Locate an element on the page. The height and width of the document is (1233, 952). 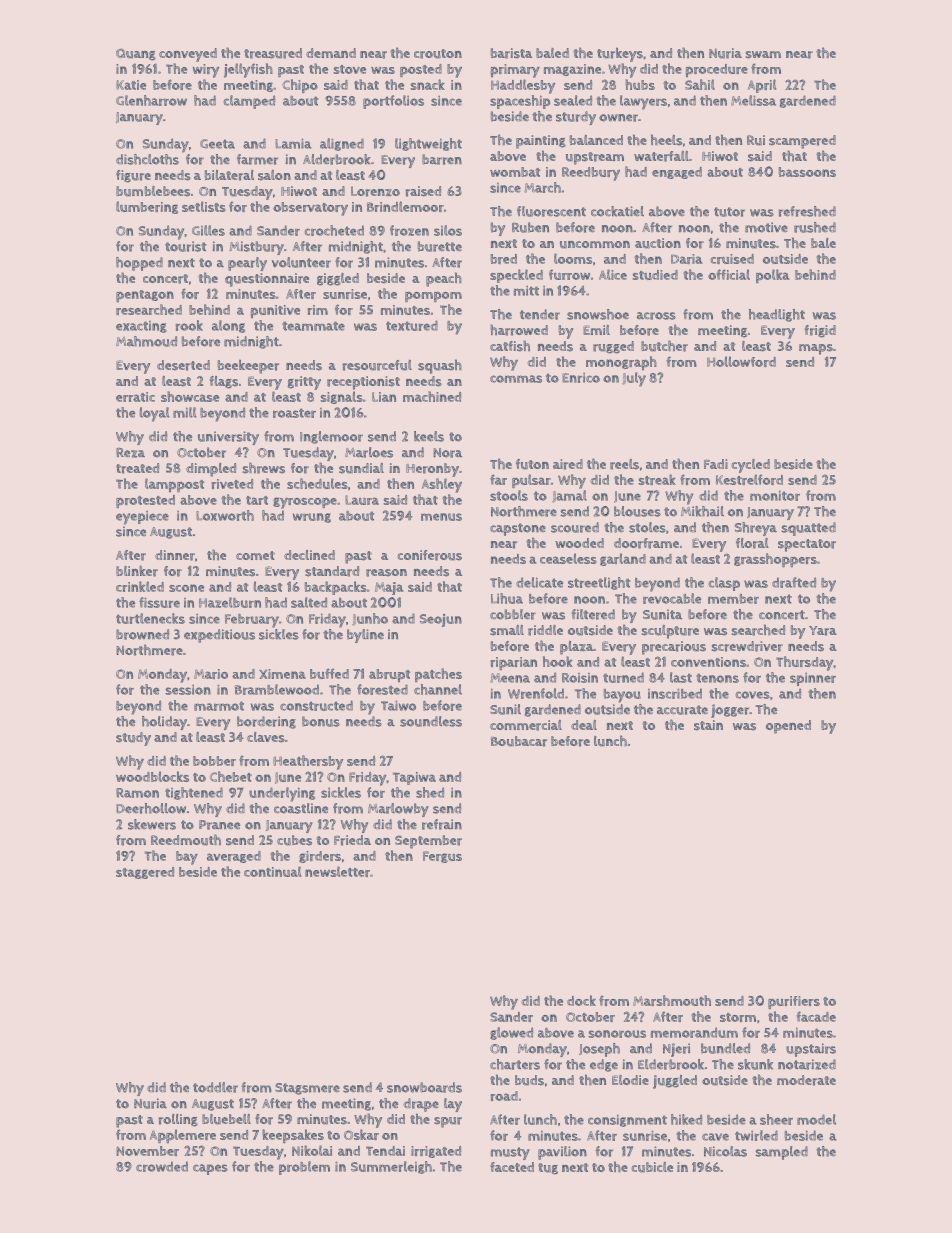
sampled is located at coordinates (781, 1153).
